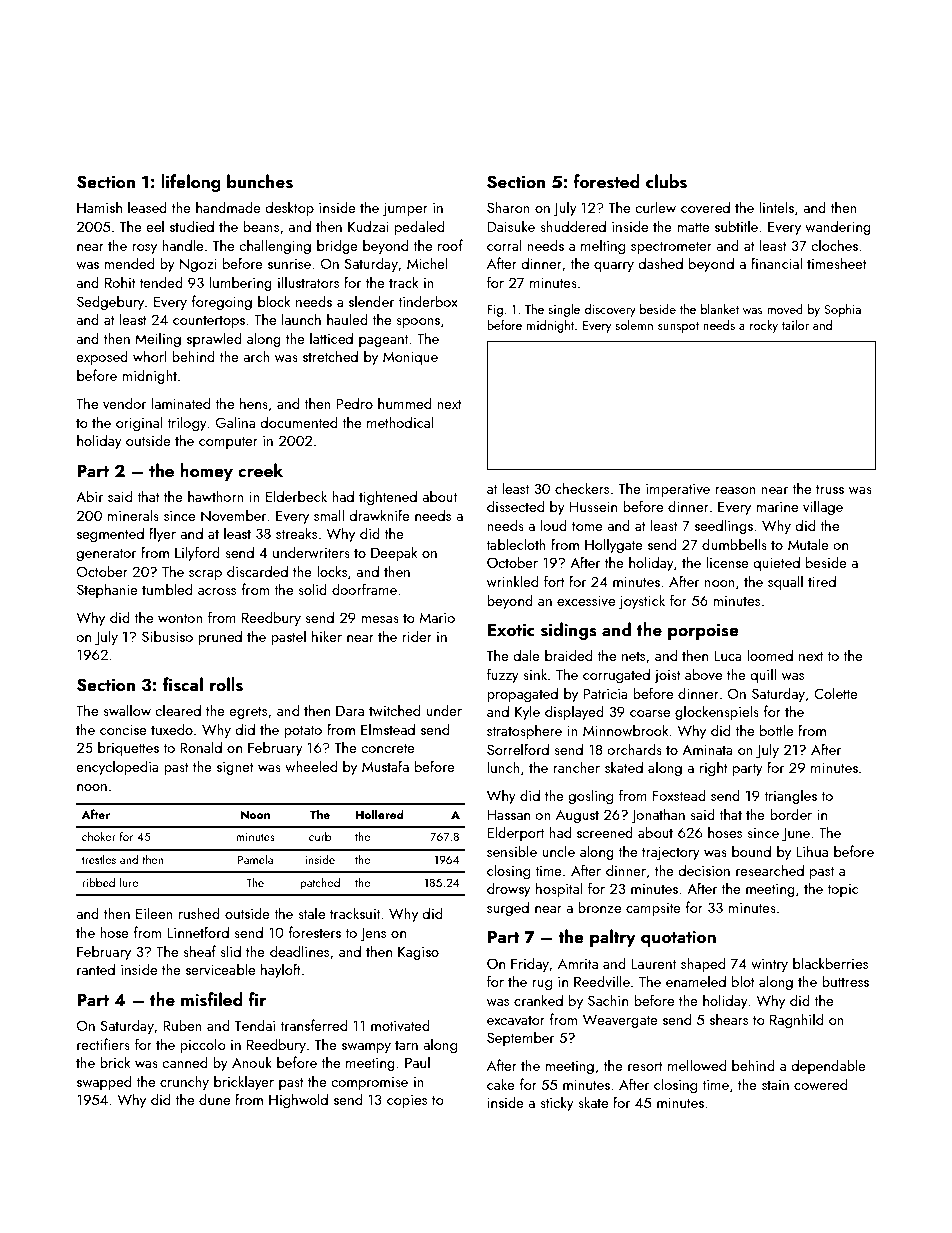 This image has height=1233, width=952. I want to click on swapped, so click(104, 1082).
